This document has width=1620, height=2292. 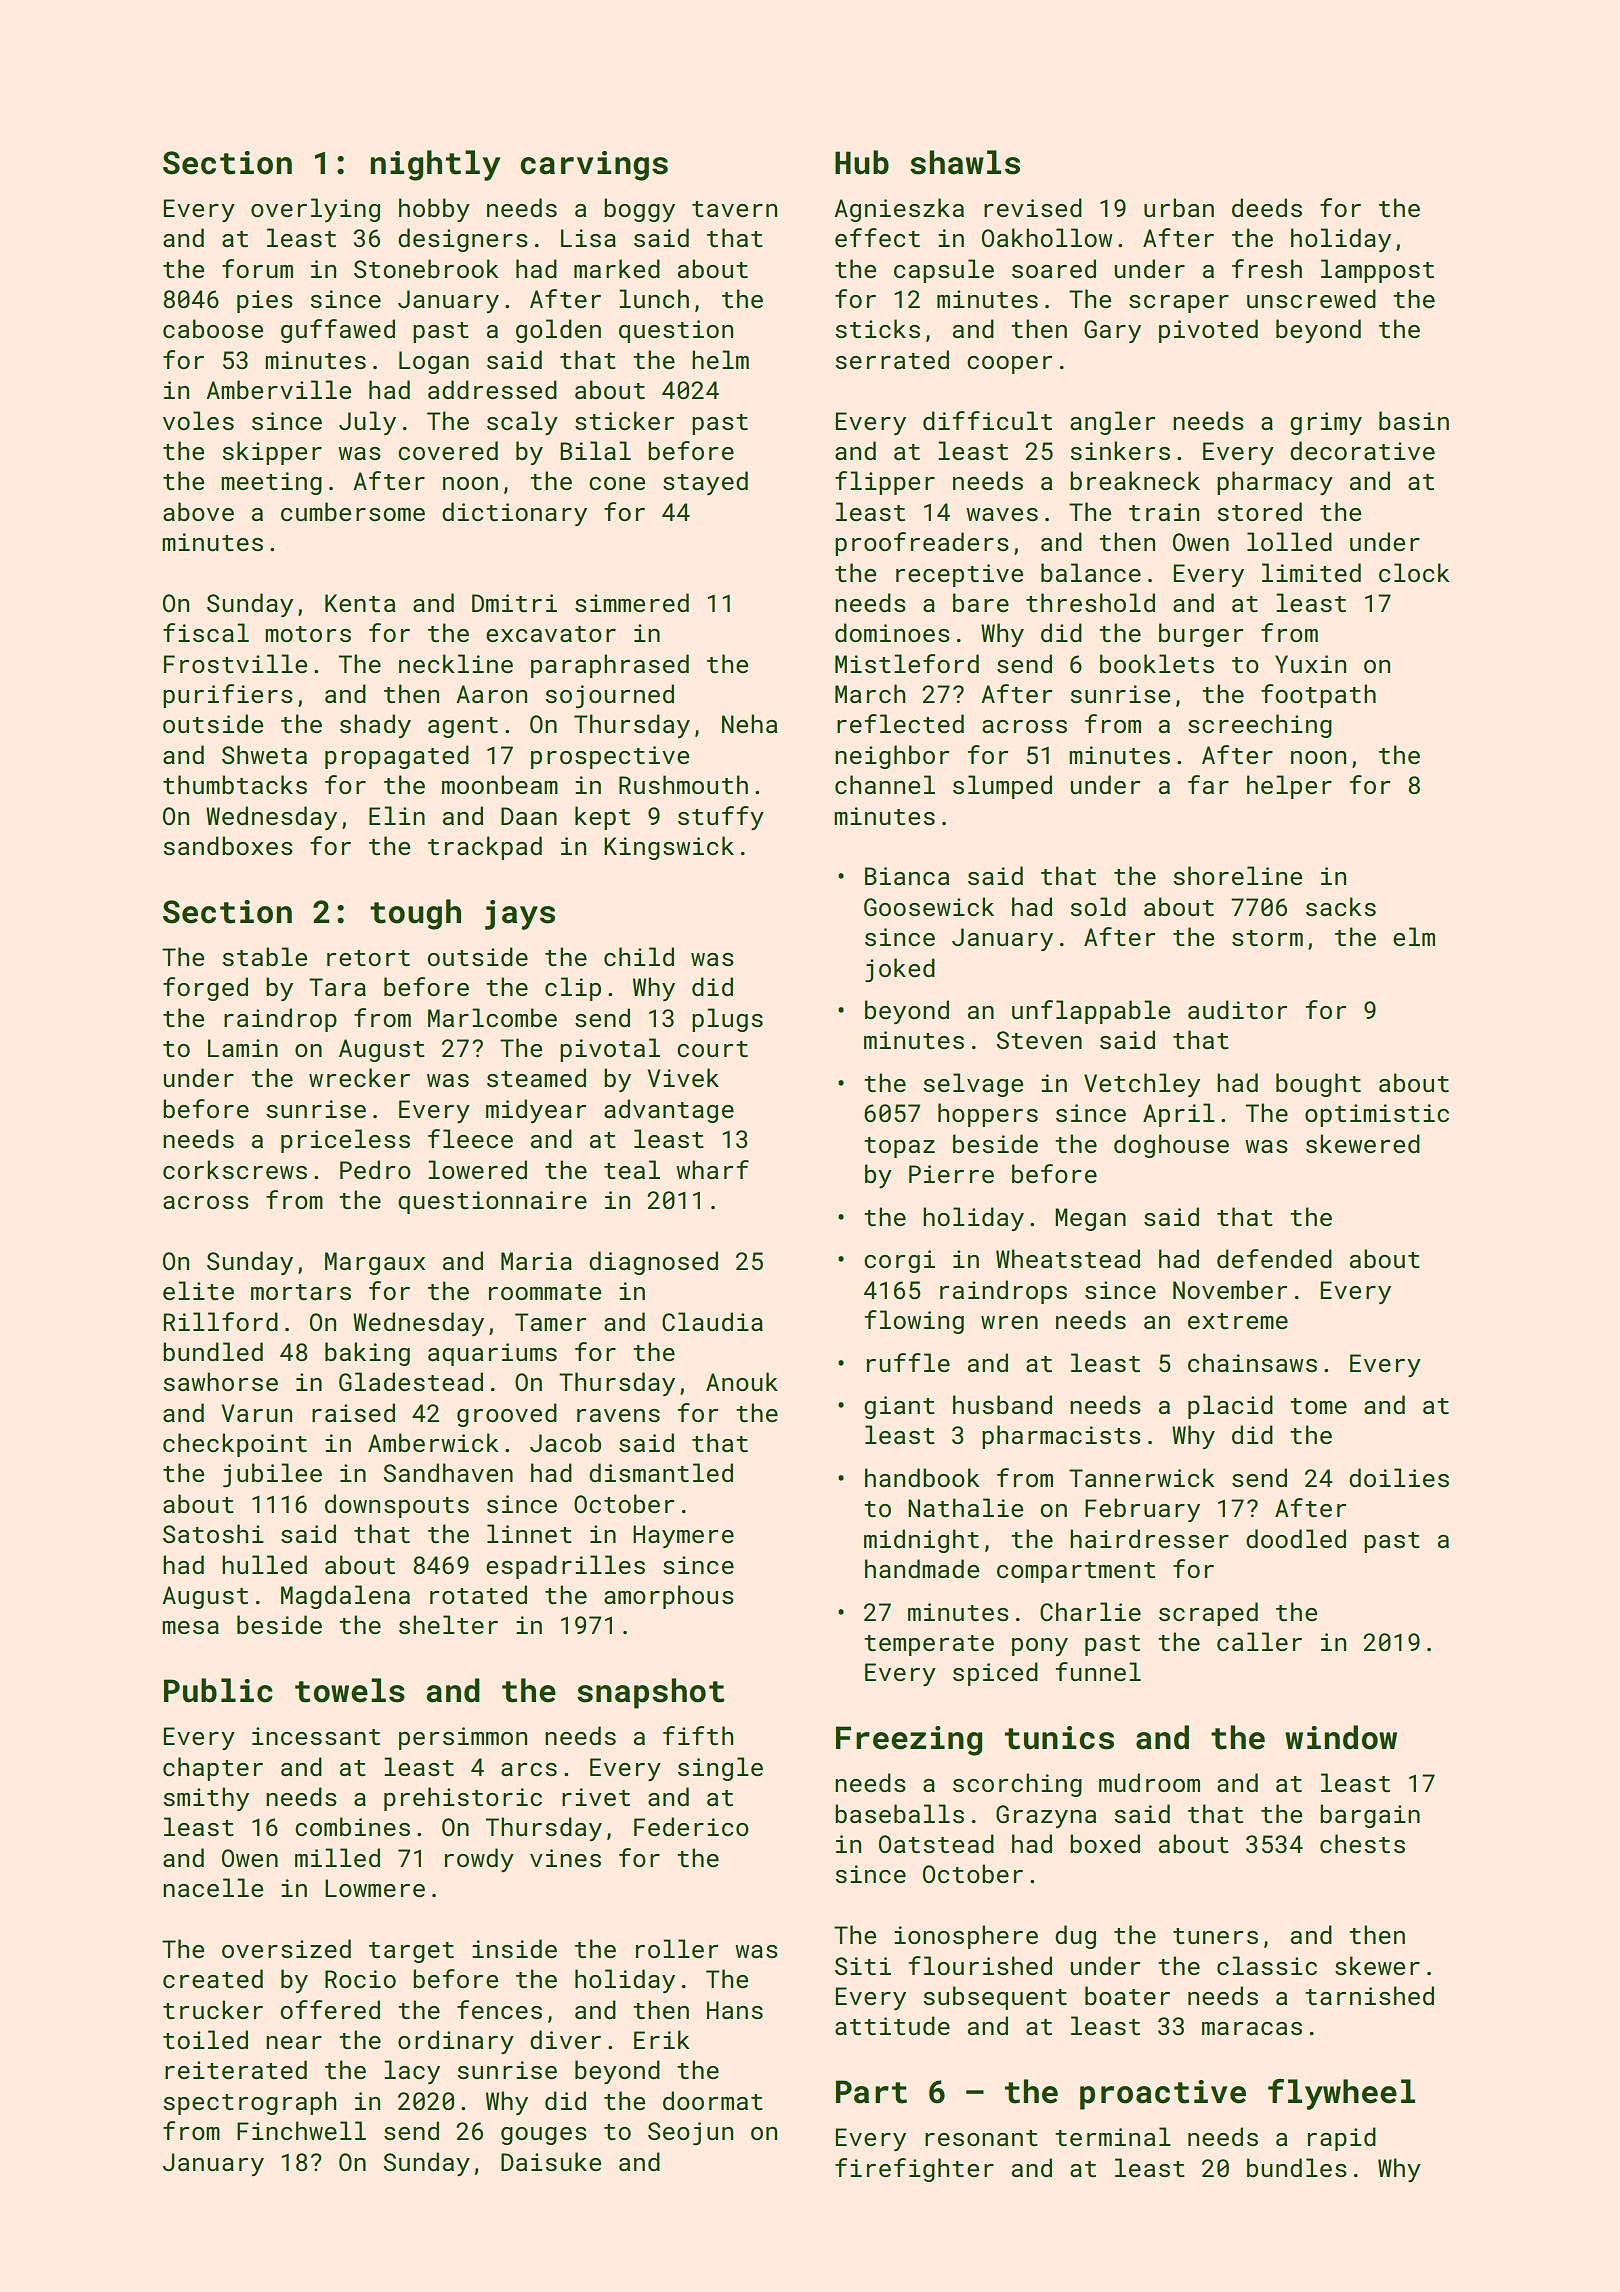 What do you see at coordinates (235, 1169) in the document?
I see `corkscrews` at bounding box center [235, 1169].
